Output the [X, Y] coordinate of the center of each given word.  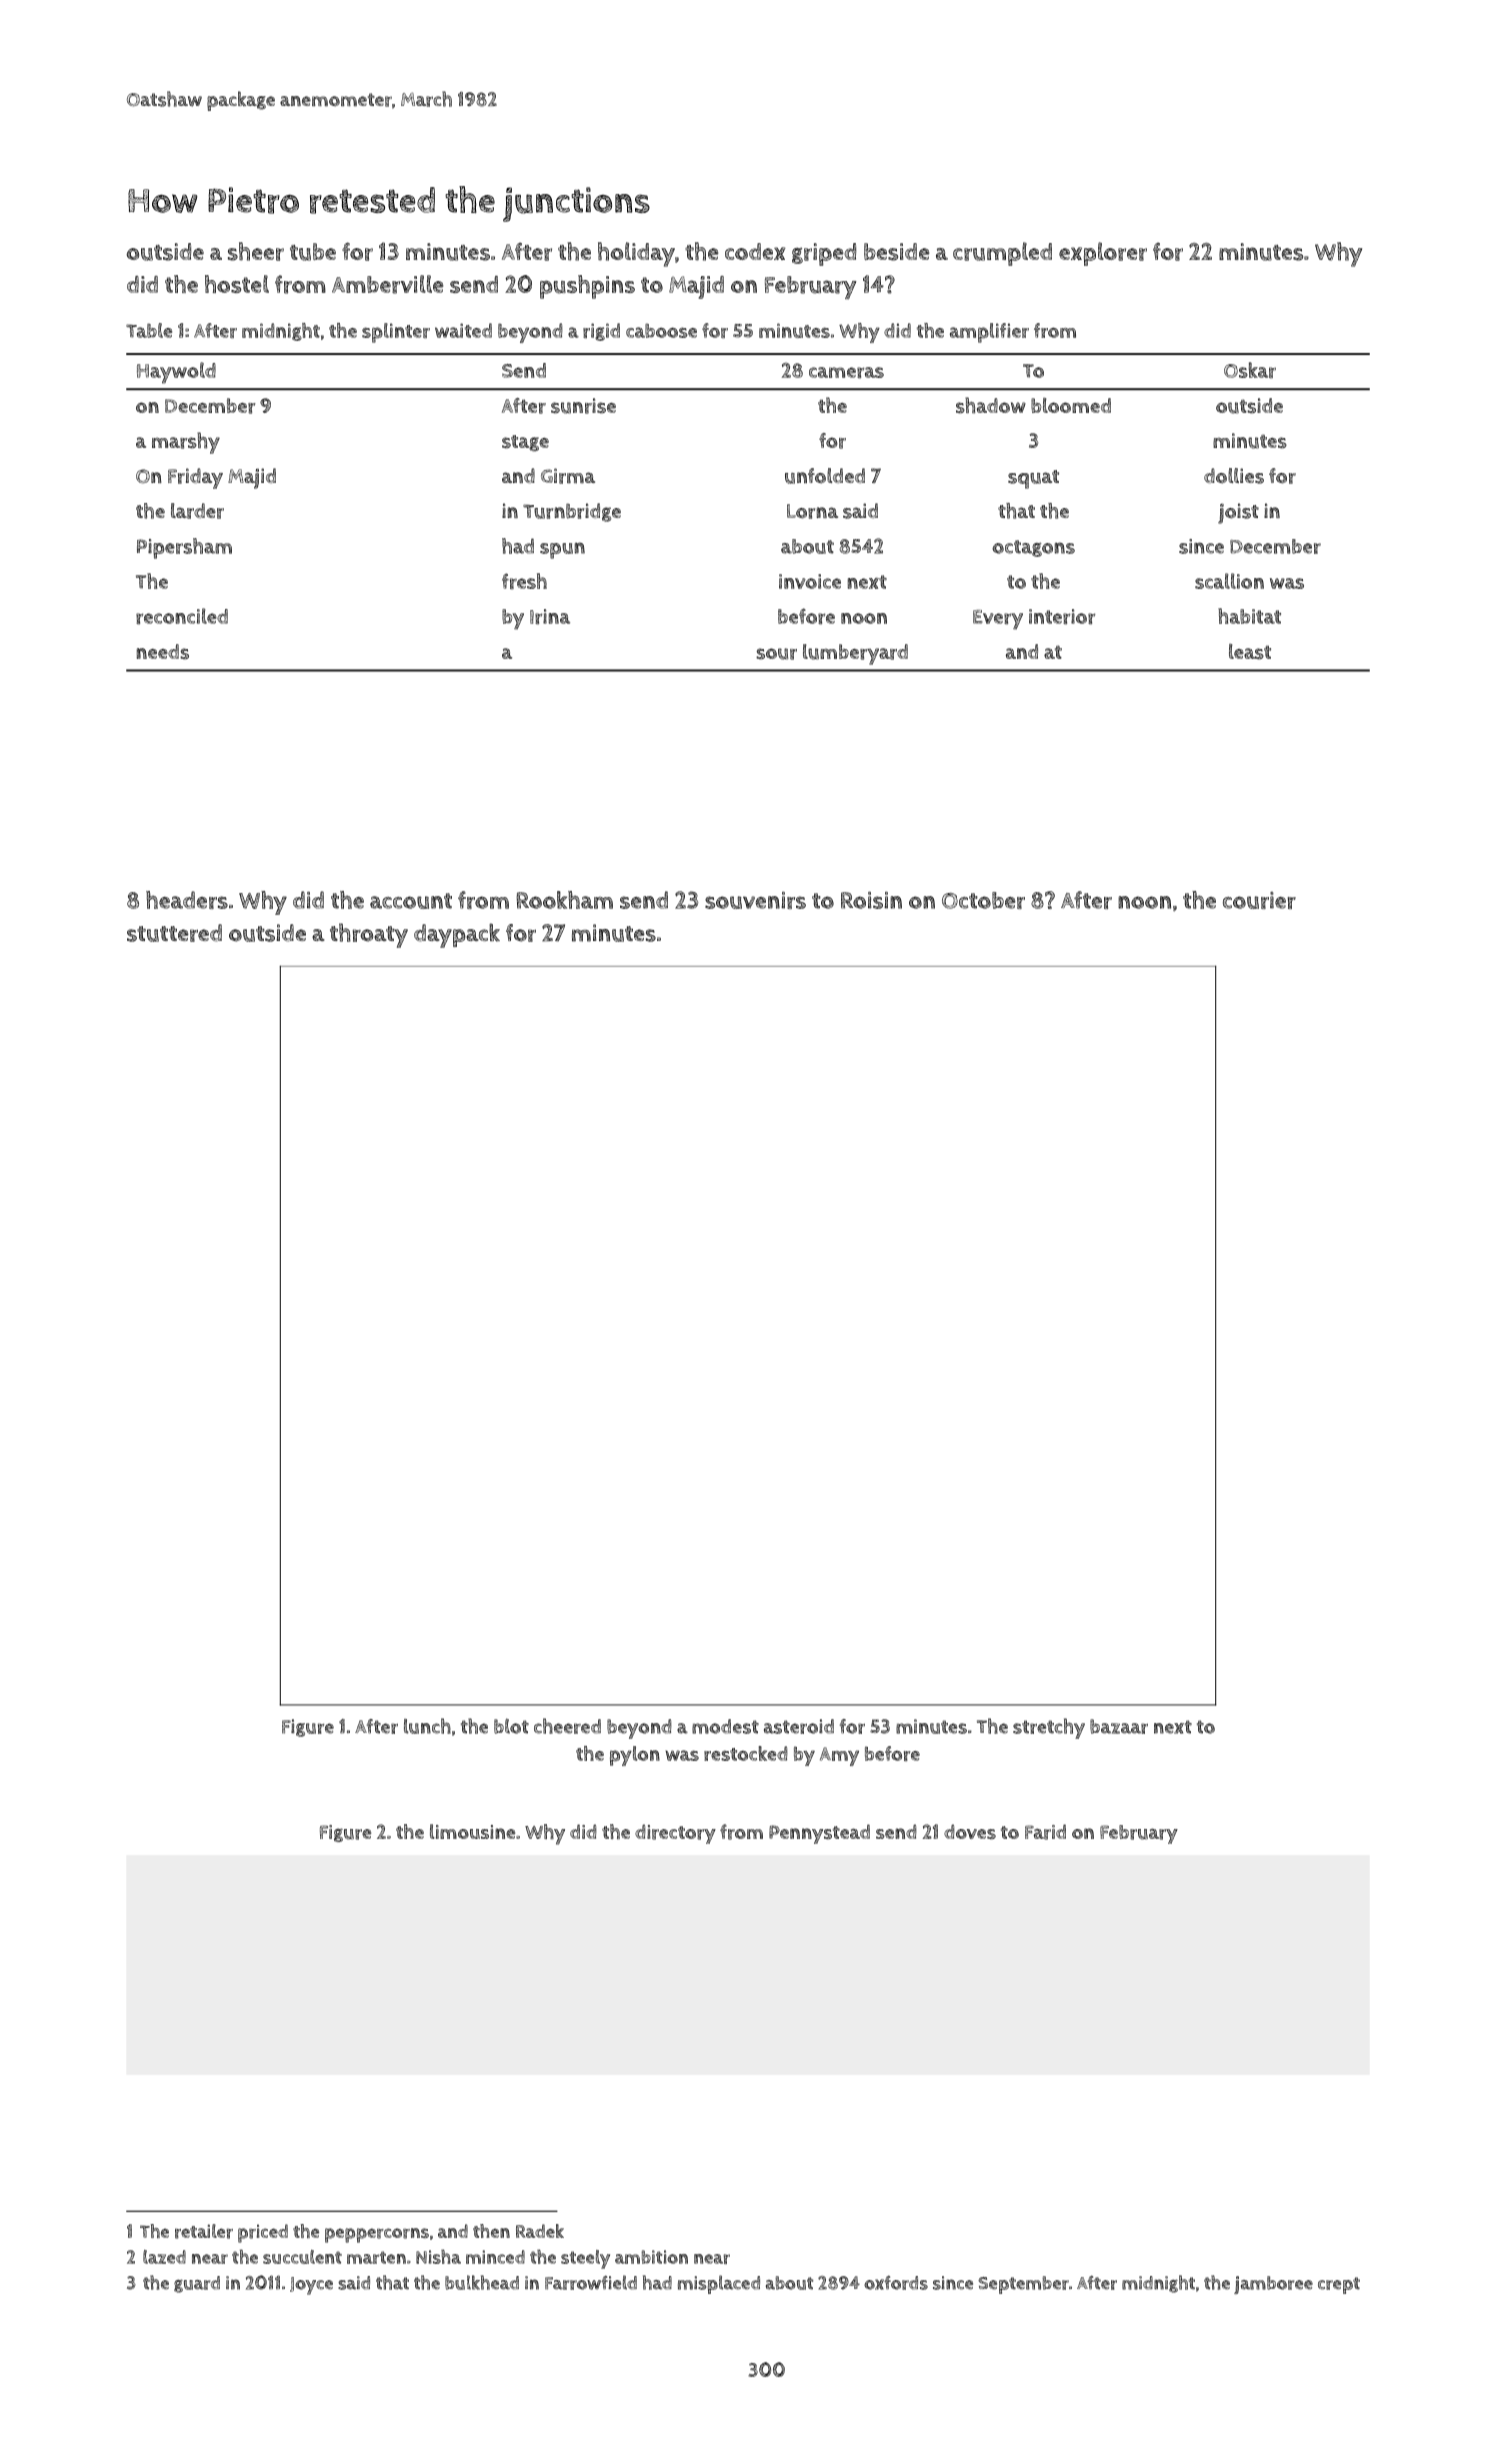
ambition [651, 2257]
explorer [1103, 254]
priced [263, 2233]
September [1023, 2285]
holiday [636, 254]
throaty [369, 935]
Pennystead [819, 1834]
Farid [1045, 1832]
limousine [472, 1831]
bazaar [1119, 1726]
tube [313, 252]
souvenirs [755, 900]
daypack [457, 935]
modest [725, 1726]
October [983, 900]
